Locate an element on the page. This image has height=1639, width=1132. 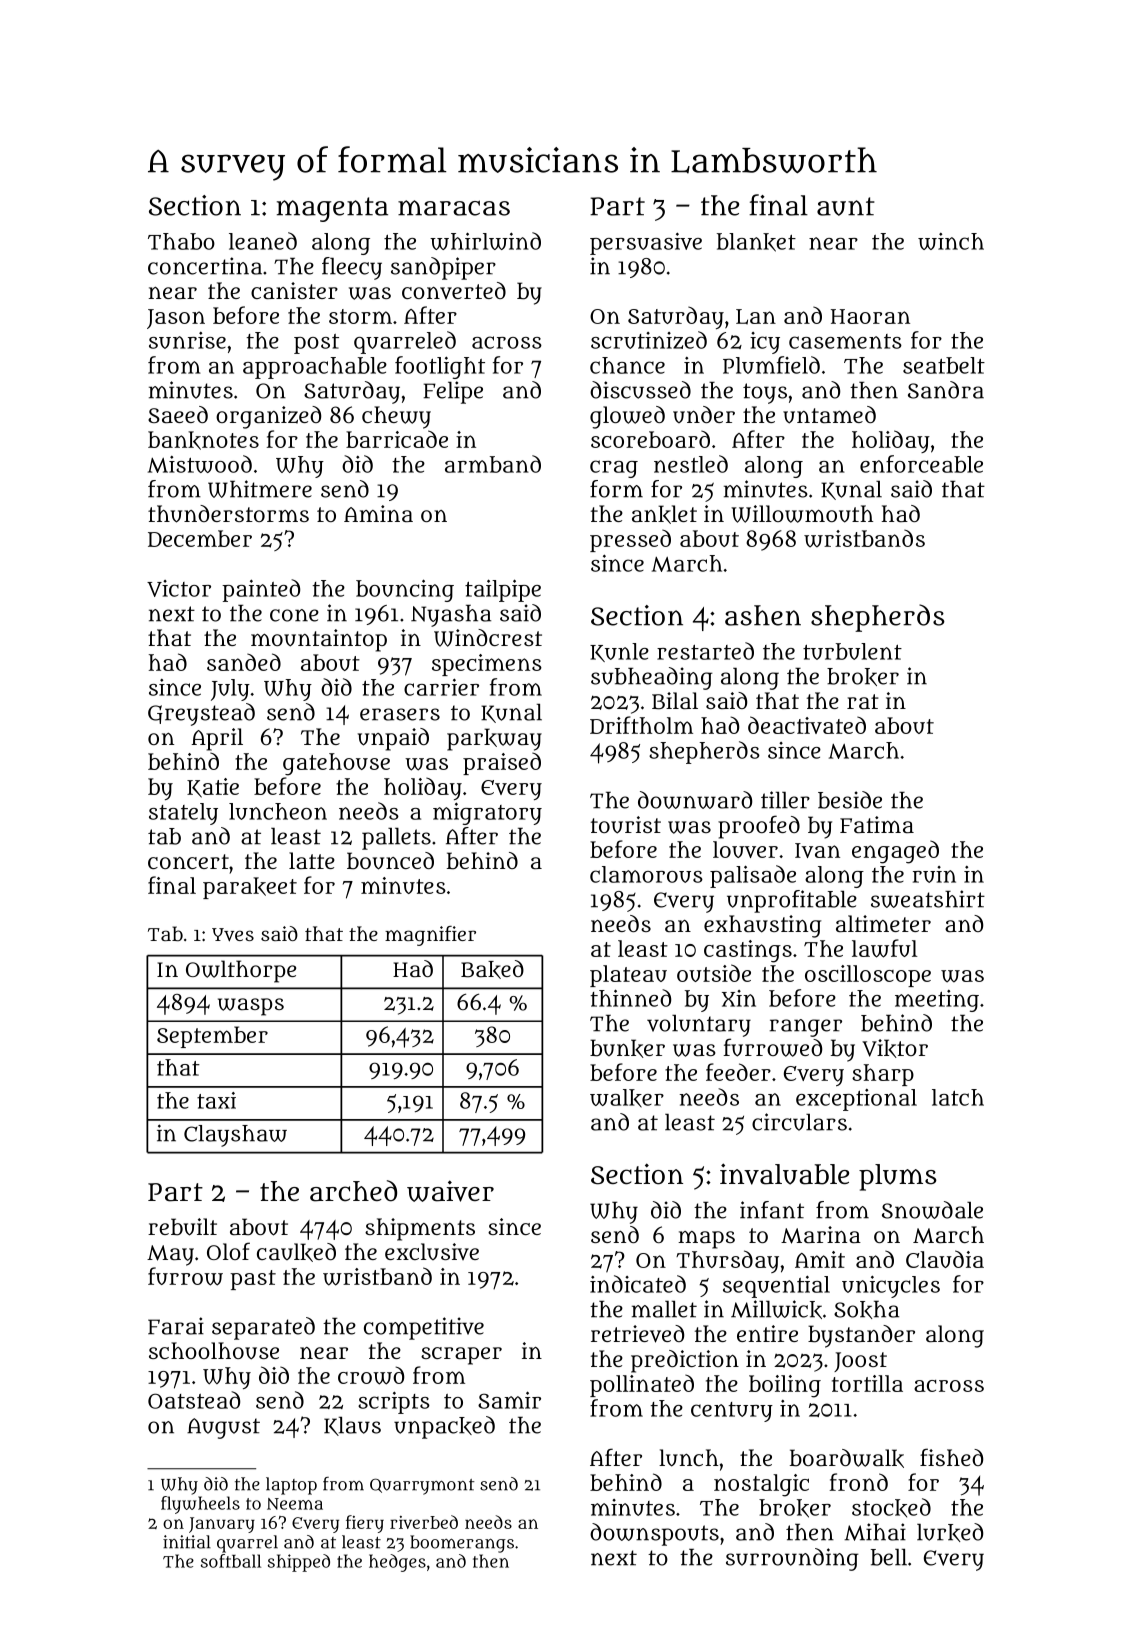
Quarrymont is located at coordinates (422, 1486).
